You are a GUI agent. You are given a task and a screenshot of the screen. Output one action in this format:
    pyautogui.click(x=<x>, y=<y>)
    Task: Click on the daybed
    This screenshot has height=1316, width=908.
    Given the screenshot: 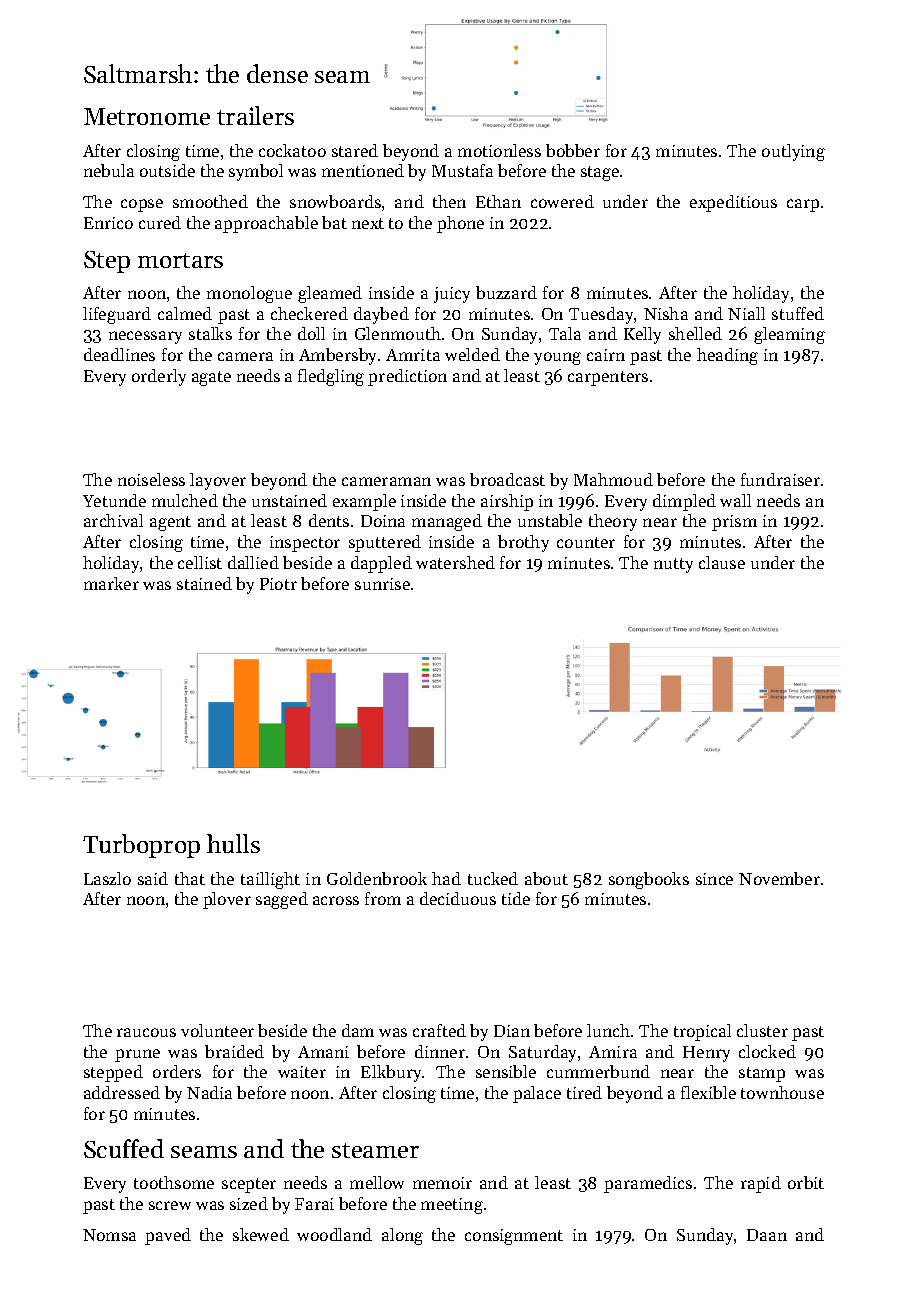 What is the action you would take?
    pyautogui.click(x=381, y=315)
